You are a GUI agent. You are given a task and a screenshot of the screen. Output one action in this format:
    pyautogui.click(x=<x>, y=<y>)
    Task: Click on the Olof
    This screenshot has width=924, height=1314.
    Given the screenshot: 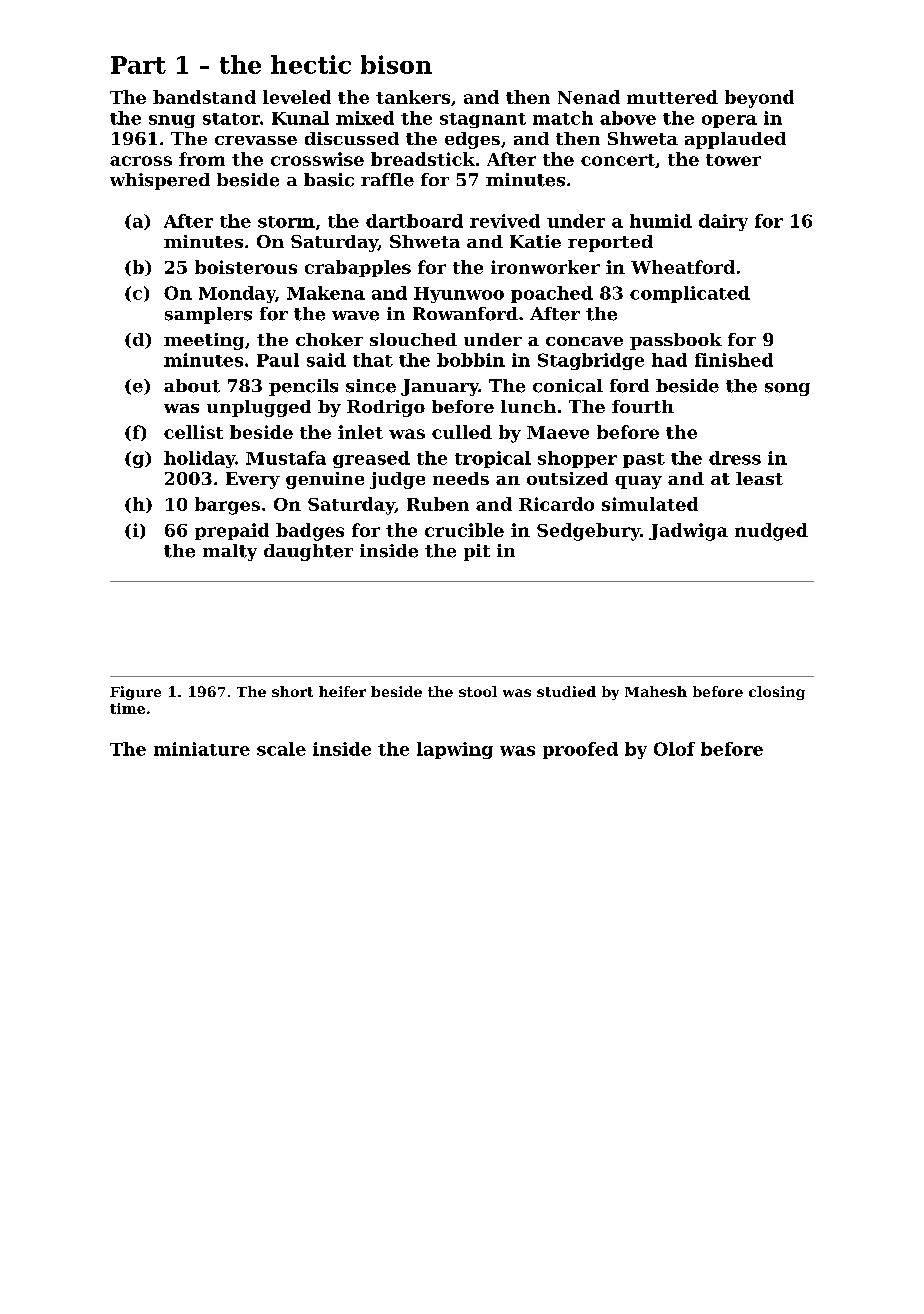 What is the action you would take?
    pyautogui.click(x=674, y=749)
